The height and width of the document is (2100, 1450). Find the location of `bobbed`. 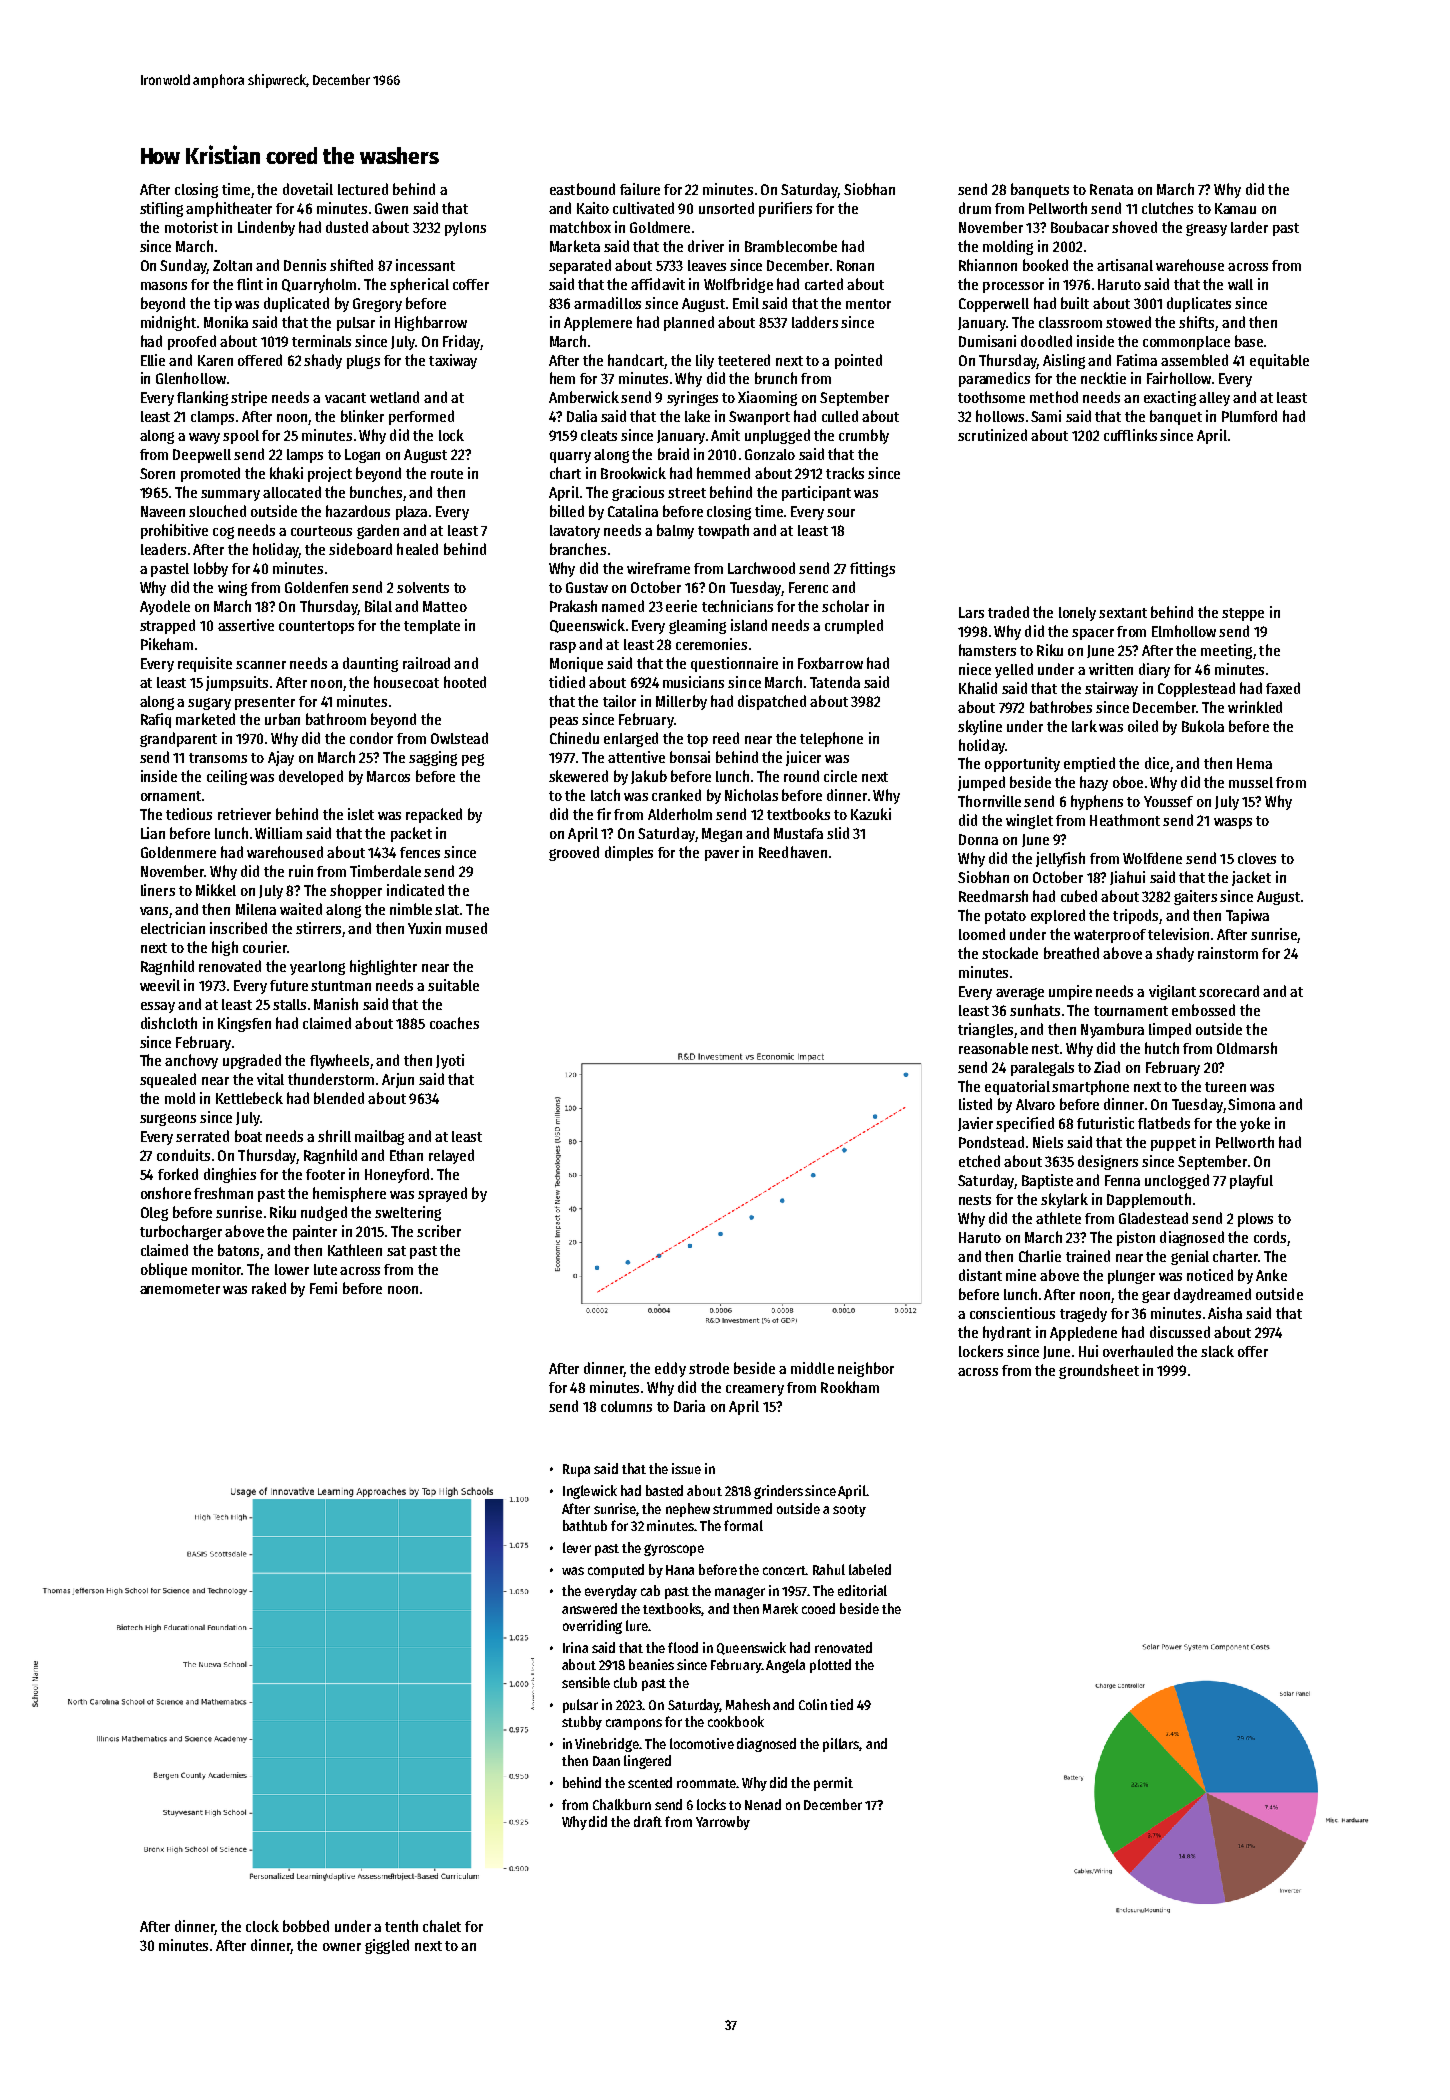

bobbed is located at coordinates (306, 1926).
